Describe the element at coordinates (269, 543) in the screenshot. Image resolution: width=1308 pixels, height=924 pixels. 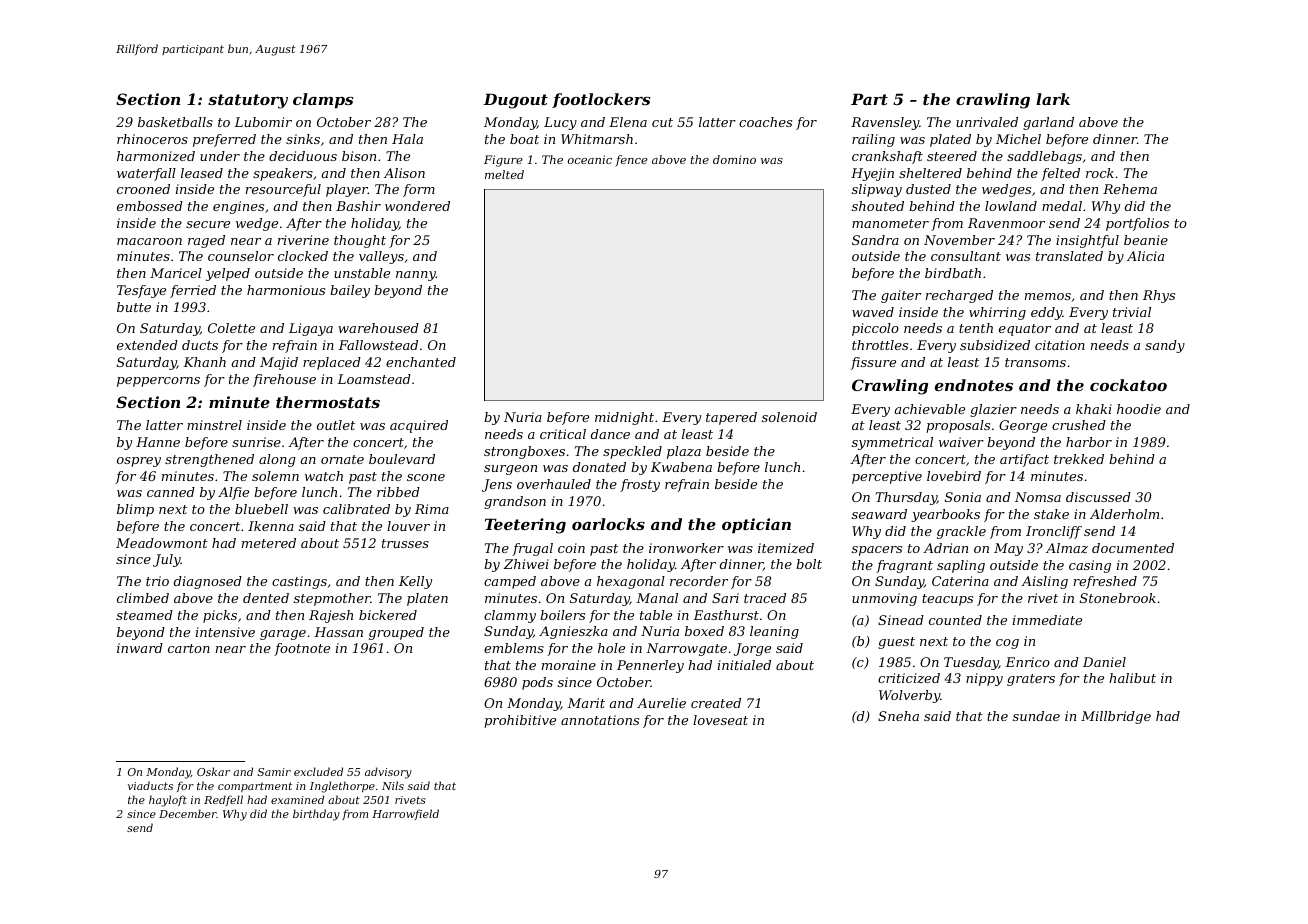
I see `metered` at that location.
